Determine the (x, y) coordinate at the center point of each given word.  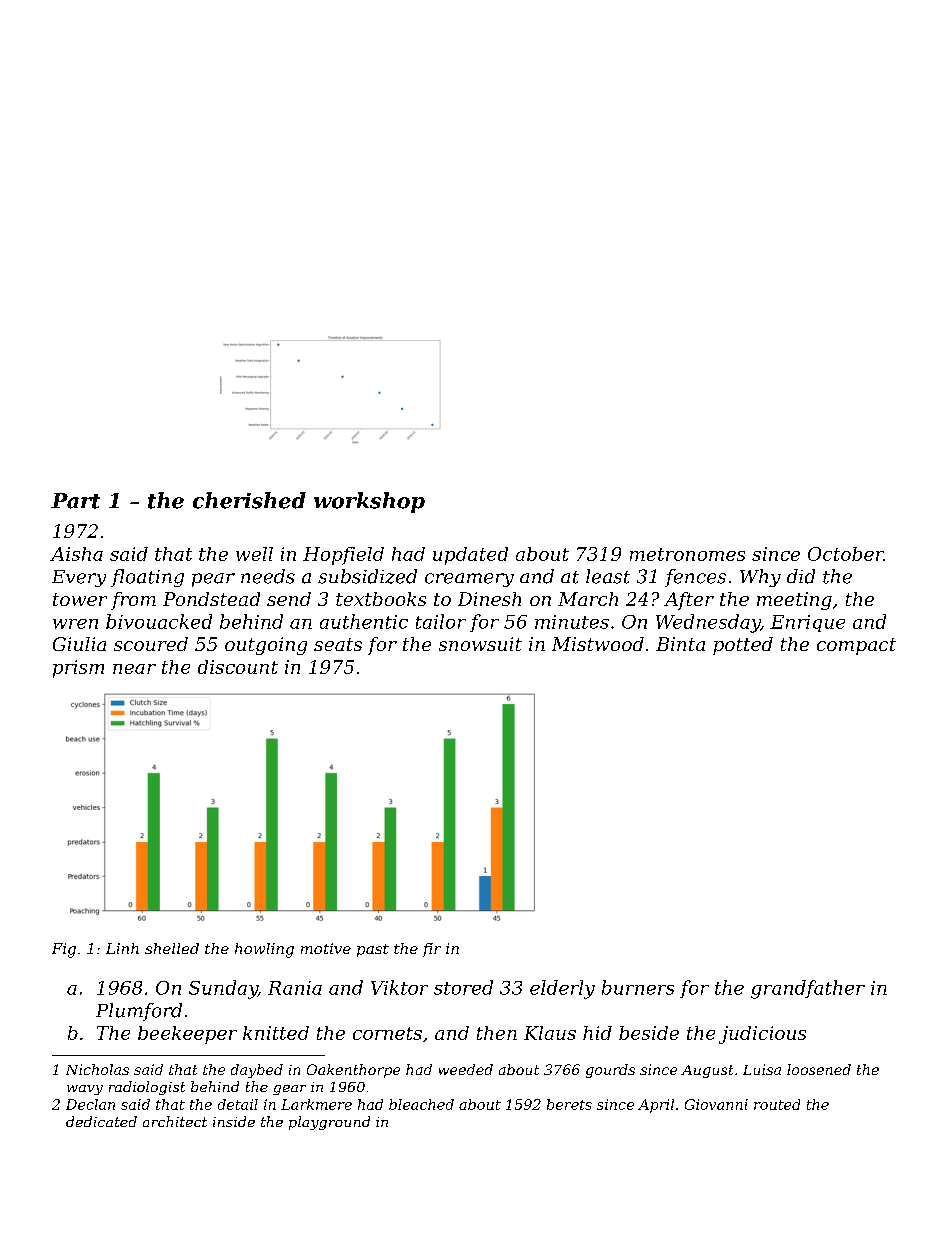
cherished (249, 500)
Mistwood (598, 644)
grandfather (808, 989)
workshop (369, 502)
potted (743, 646)
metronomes (687, 554)
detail (238, 1104)
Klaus (550, 1033)
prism (78, 669)
